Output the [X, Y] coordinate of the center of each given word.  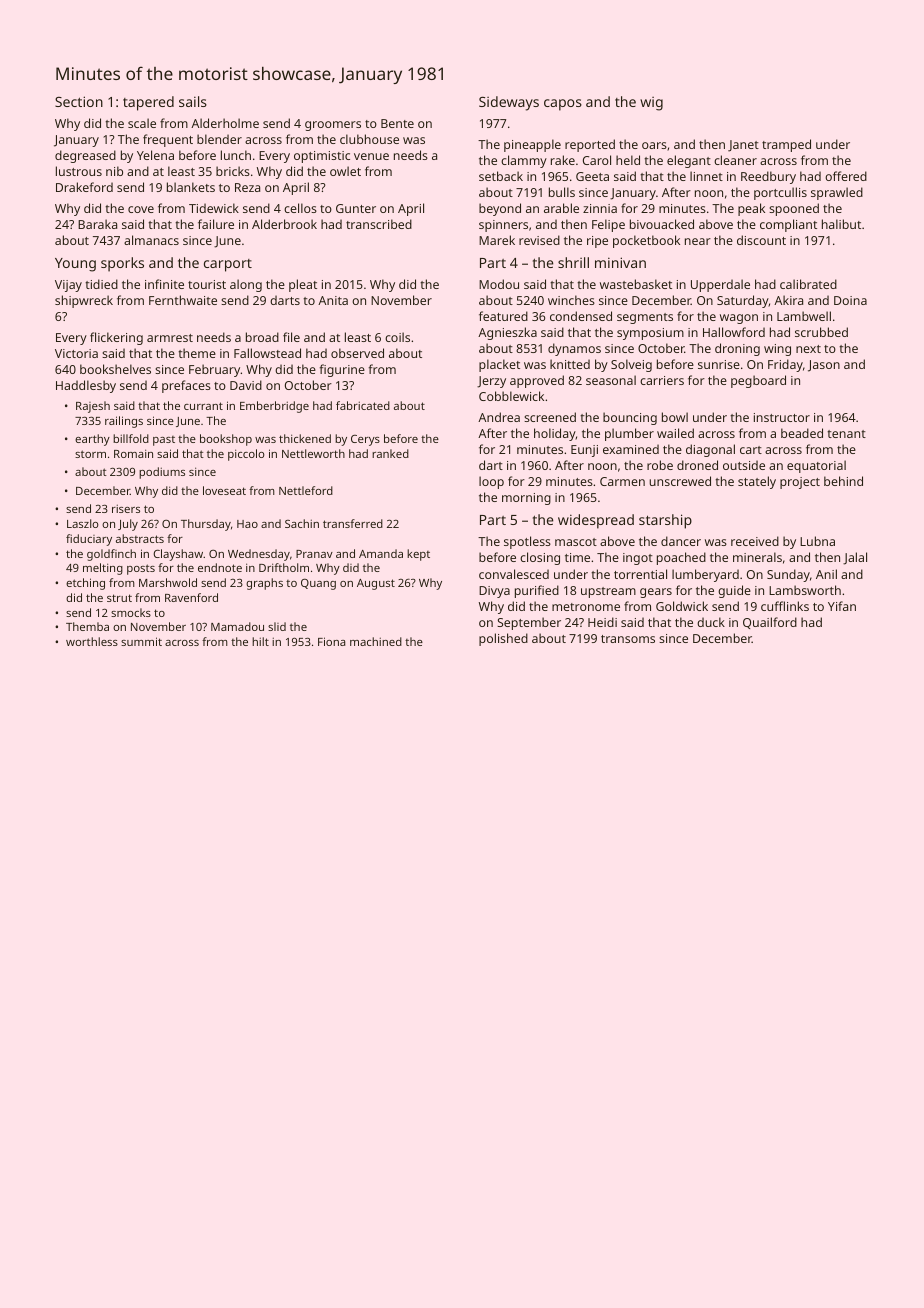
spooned [794, 209]
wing [777, 350]
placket [499, 365]
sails [193, 101]
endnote [220, 567]
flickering [116, 338]
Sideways [509, 103]
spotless [527, 542]
